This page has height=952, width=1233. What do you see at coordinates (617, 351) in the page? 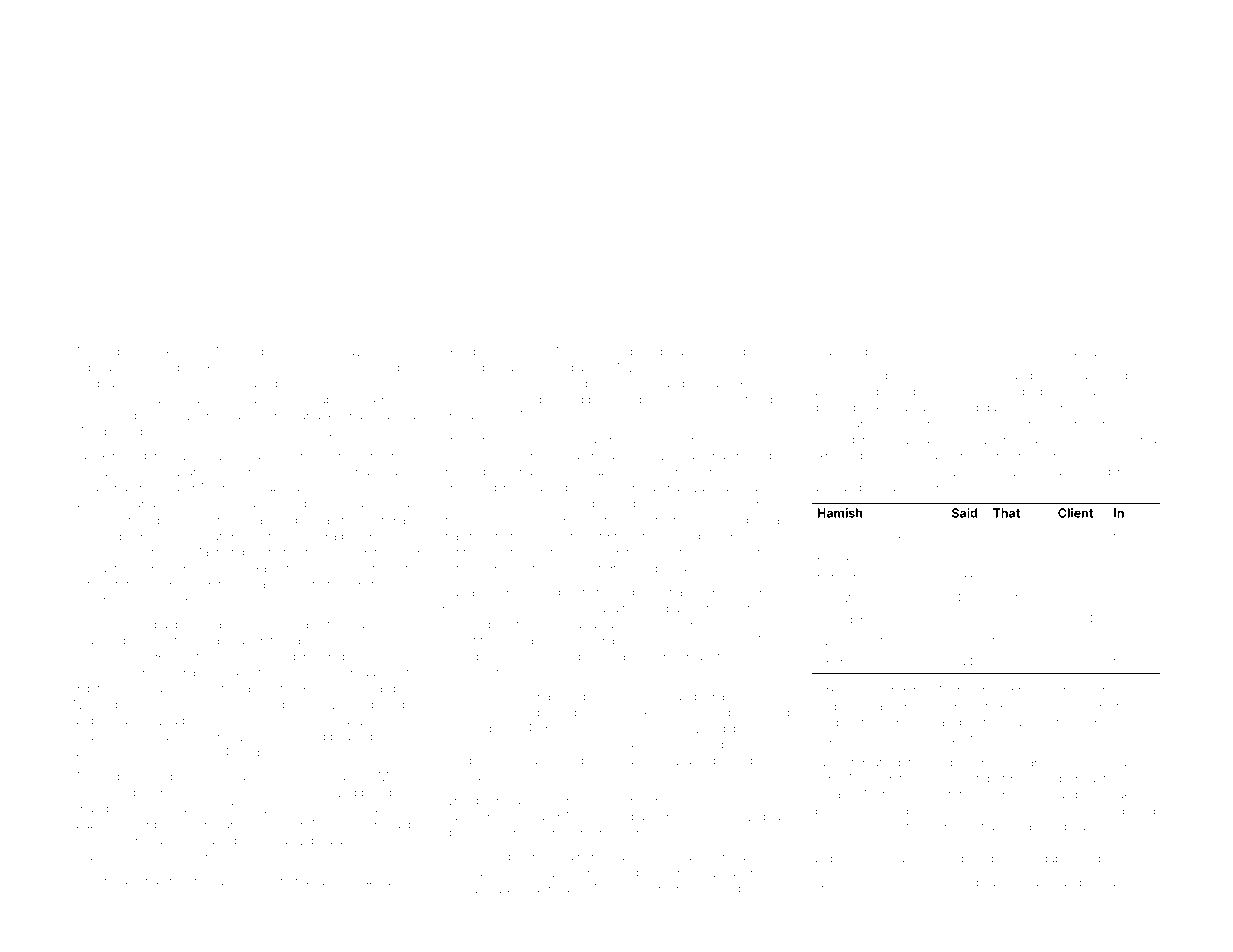
I see `Naledi` at bounding box center [617, 351].
